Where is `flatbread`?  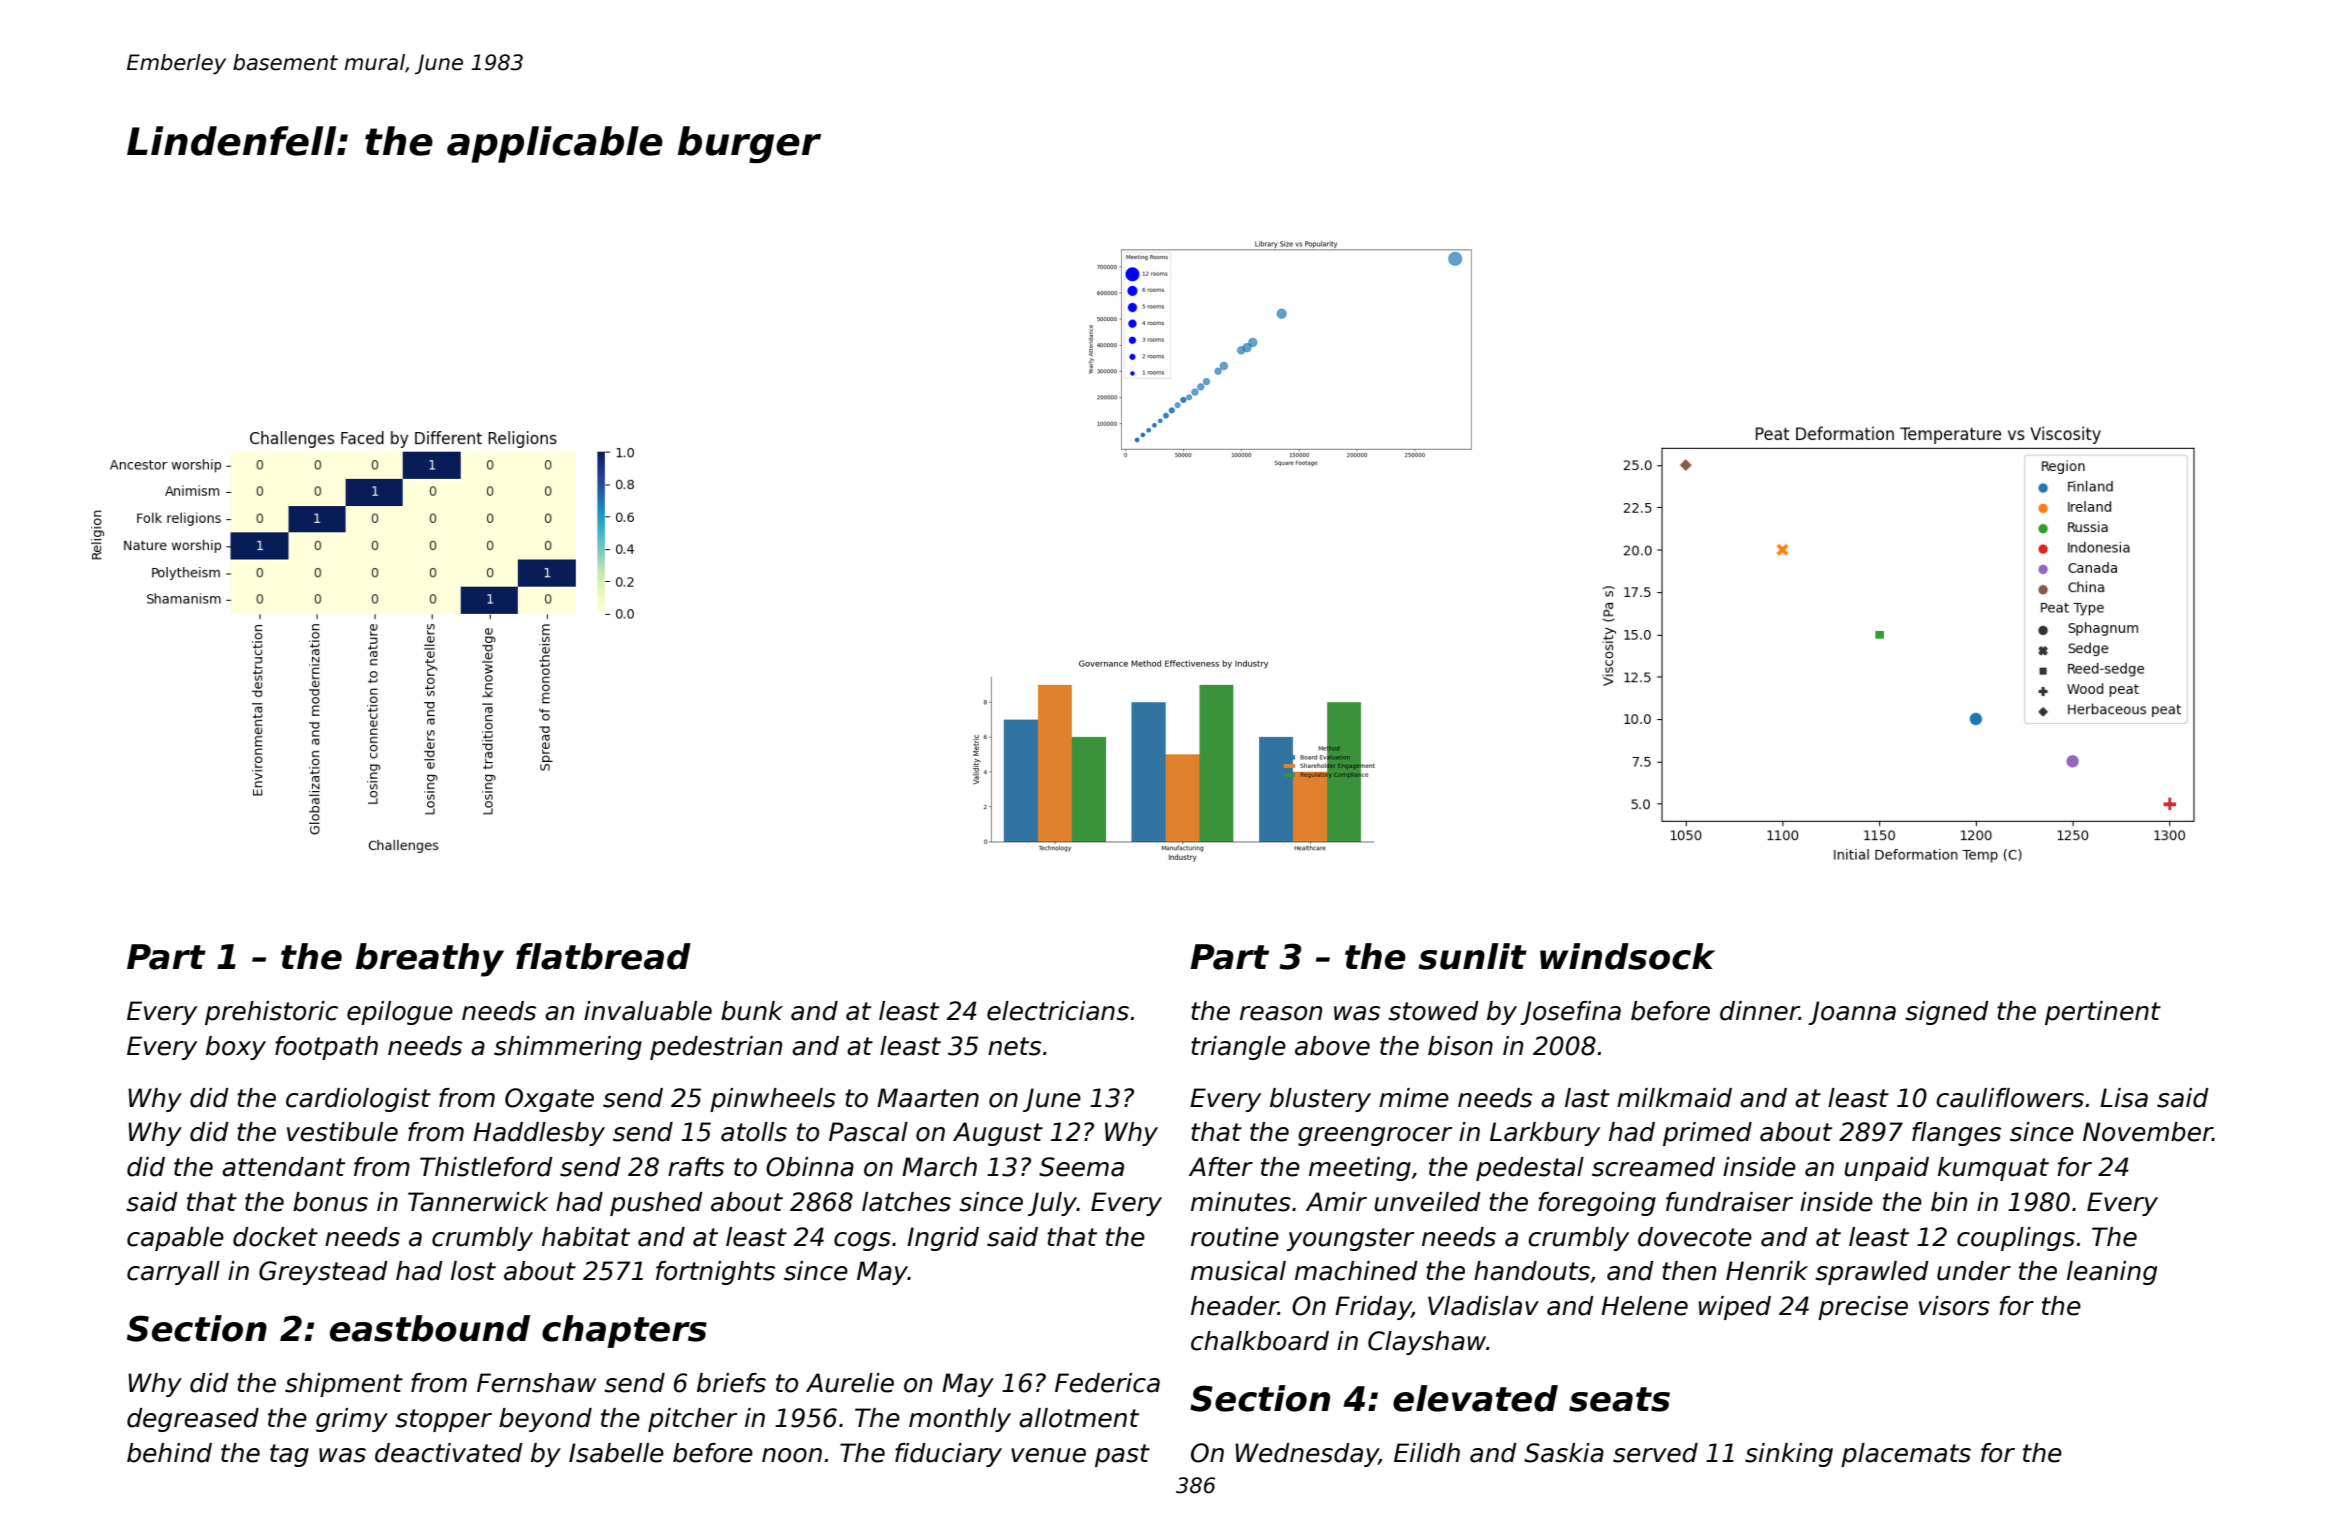 flatbread is located at coordinates (603, 956).
